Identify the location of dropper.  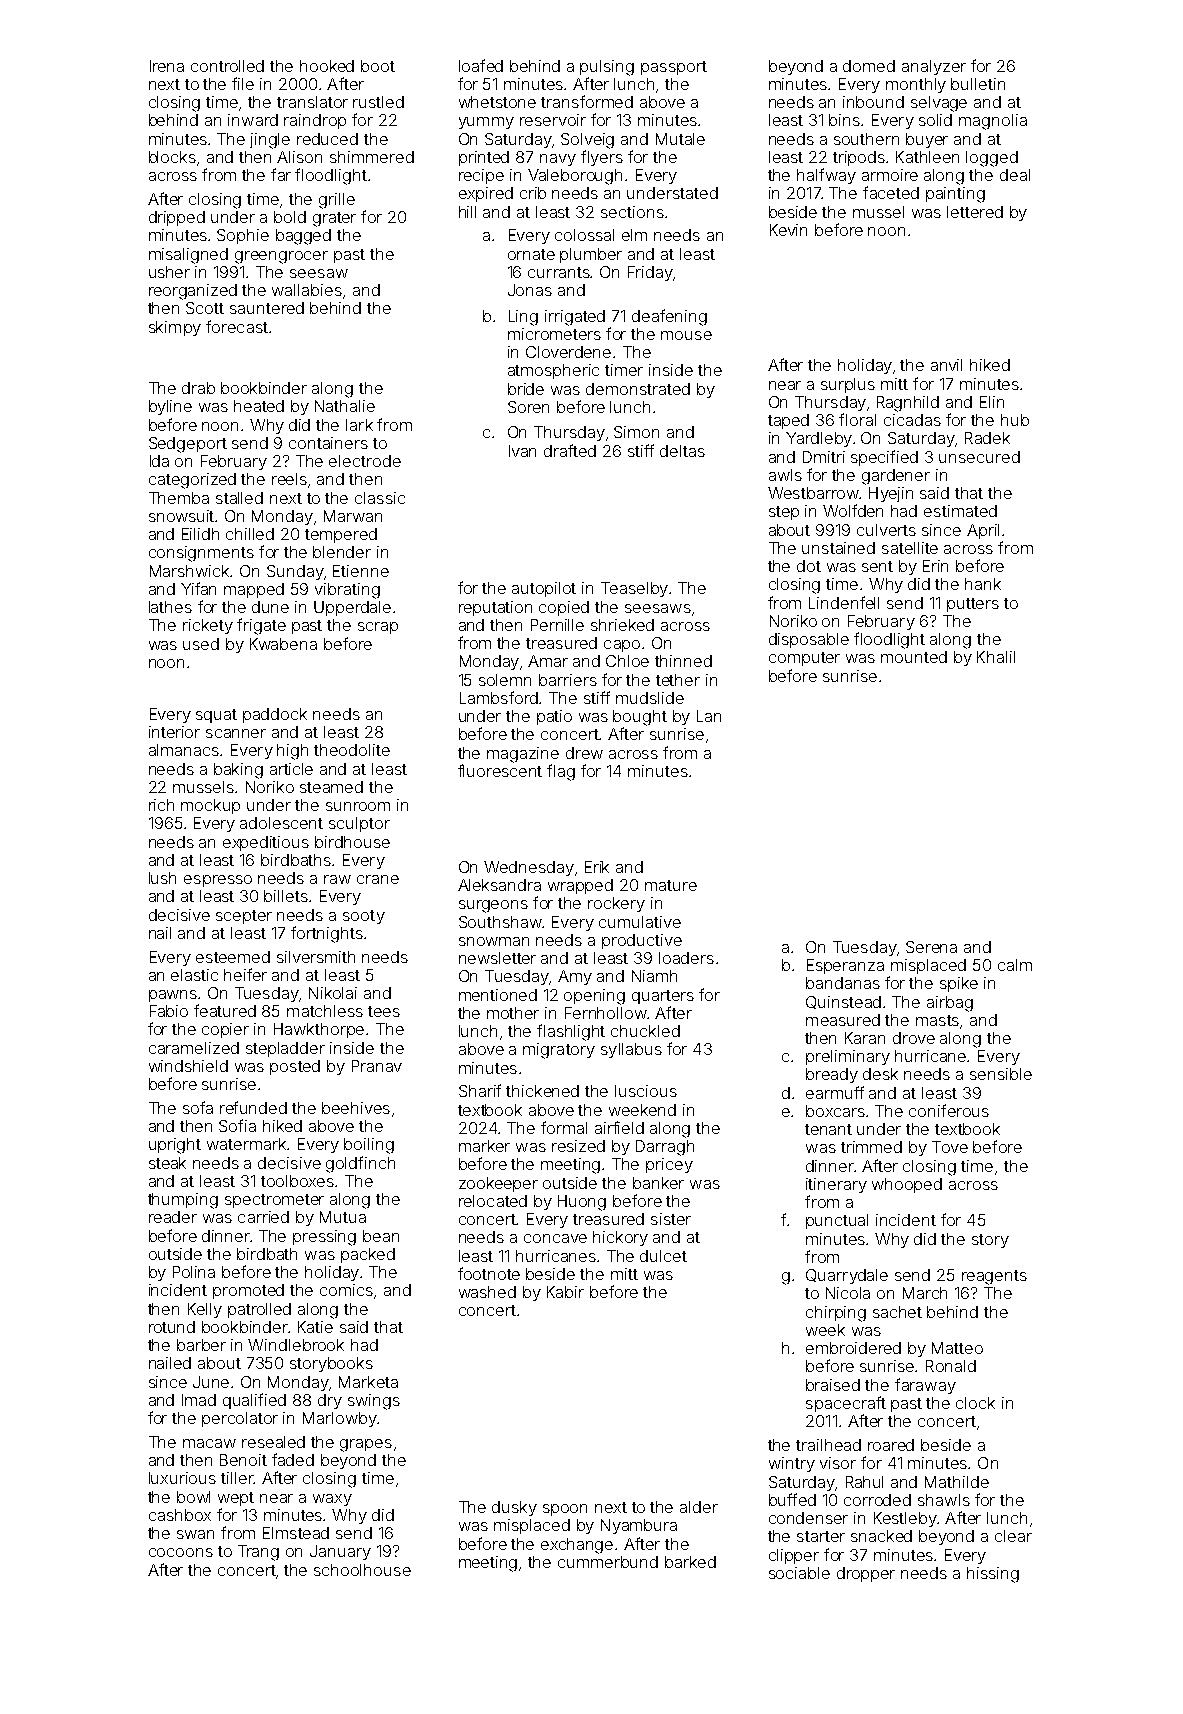
(866, 1574).
